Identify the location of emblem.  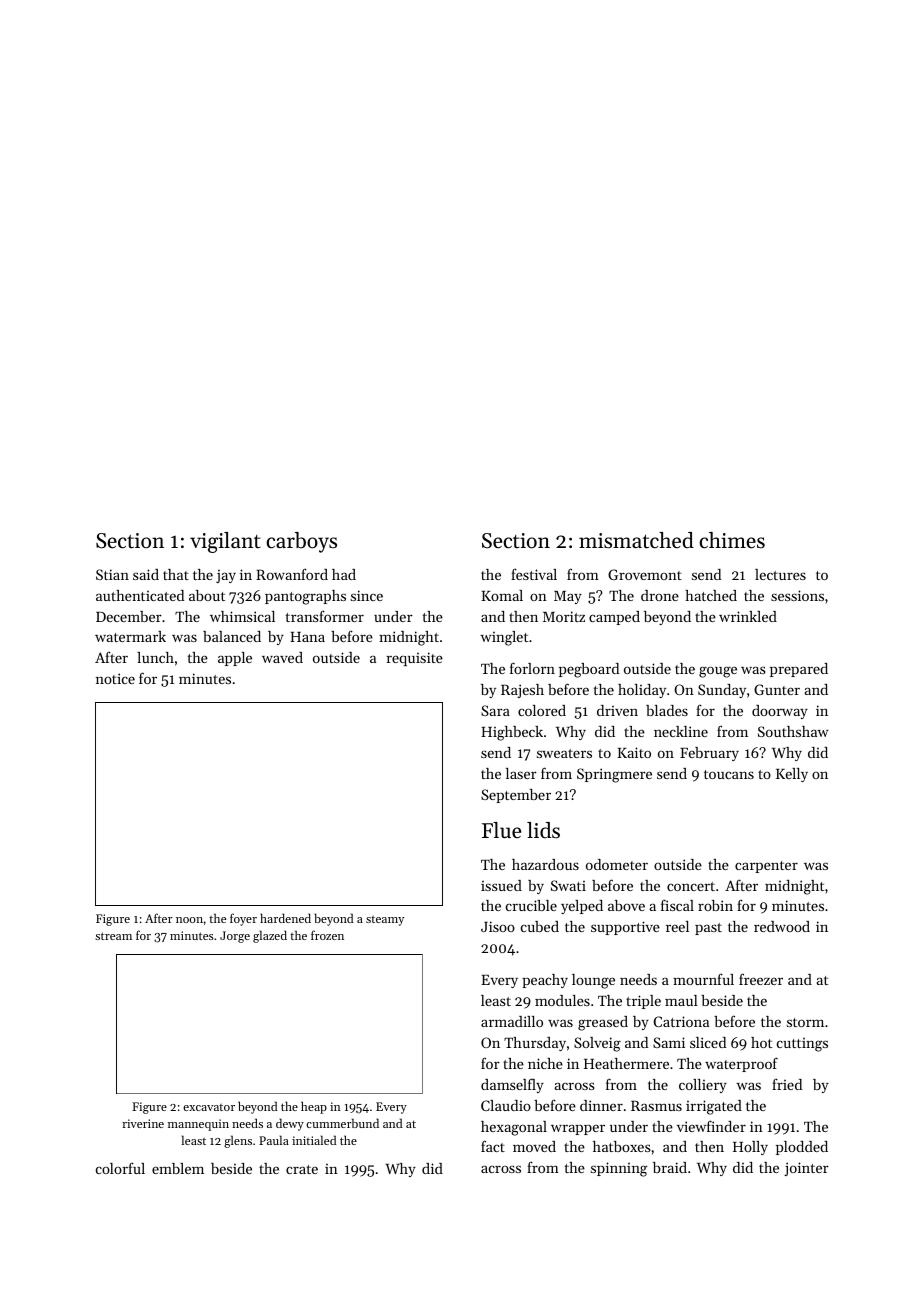
(178, 1168).
